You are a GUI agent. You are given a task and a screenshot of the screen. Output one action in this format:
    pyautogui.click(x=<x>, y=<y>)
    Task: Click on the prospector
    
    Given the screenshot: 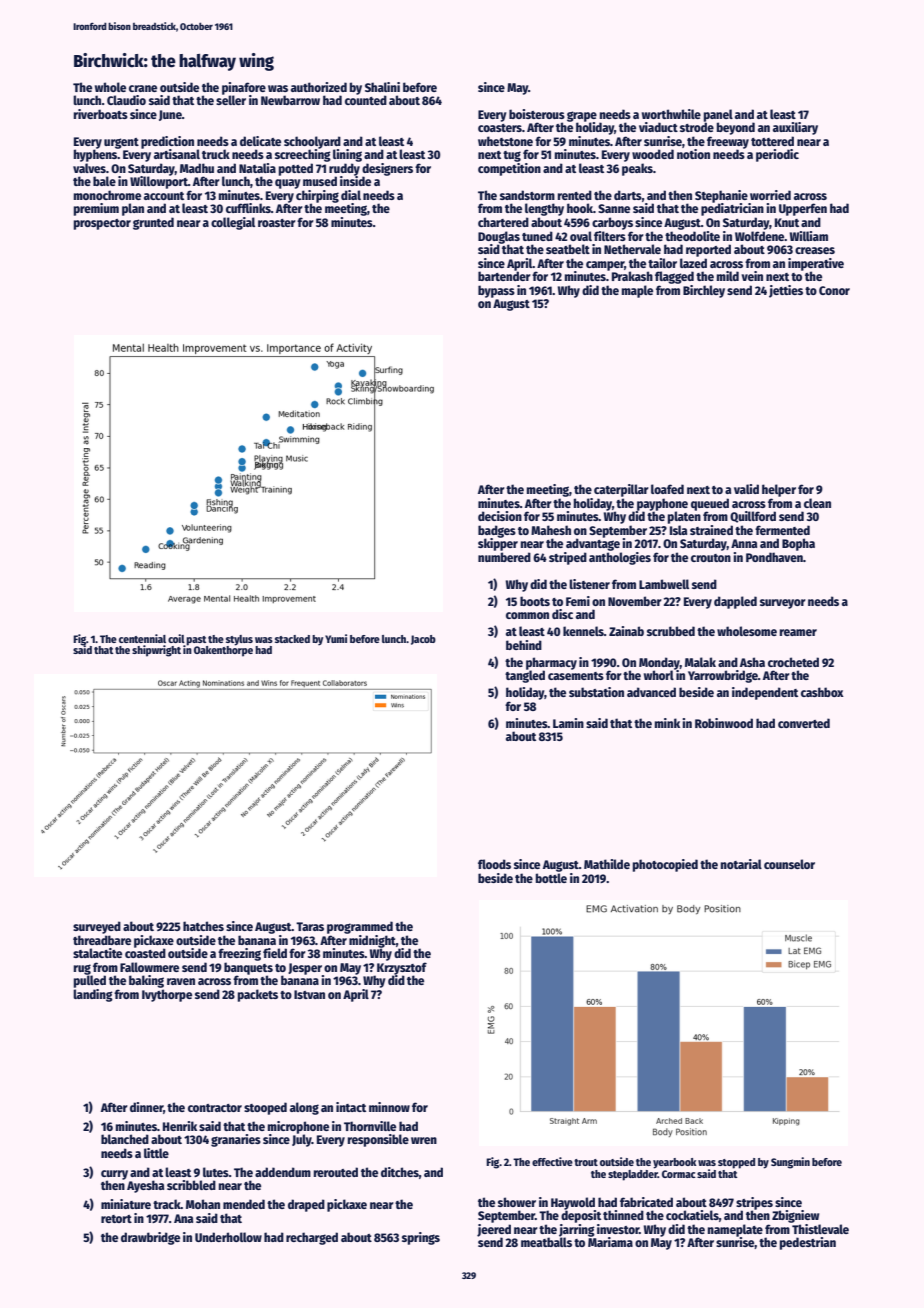 What is the action you would take?
    pyautogui.click(x=102, y=224)
